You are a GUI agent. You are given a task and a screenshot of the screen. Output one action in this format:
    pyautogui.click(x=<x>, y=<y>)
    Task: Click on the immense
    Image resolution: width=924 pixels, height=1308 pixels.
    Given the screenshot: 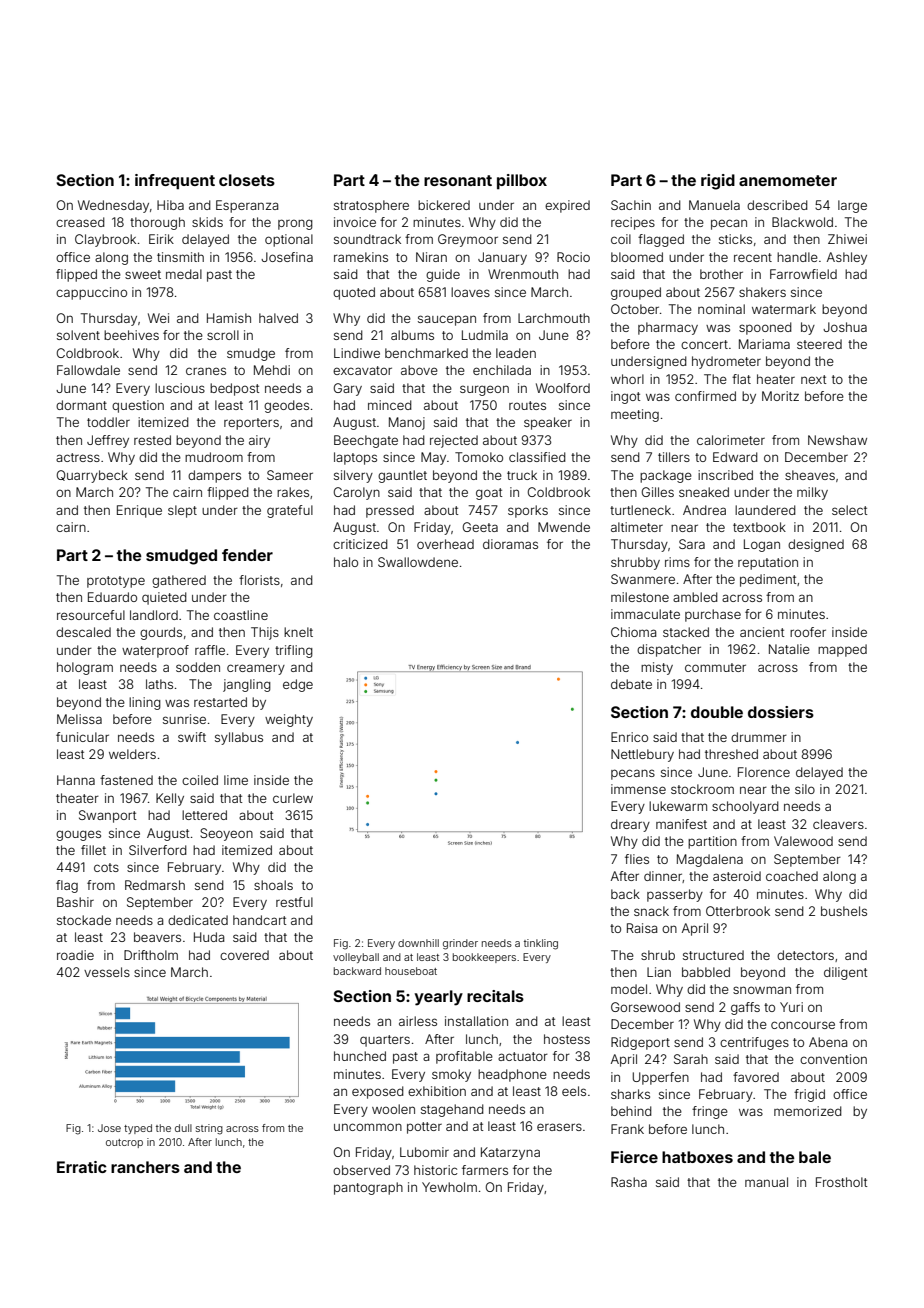 What is the action you would take?
    pyautogui.click(x=638, y=789)
